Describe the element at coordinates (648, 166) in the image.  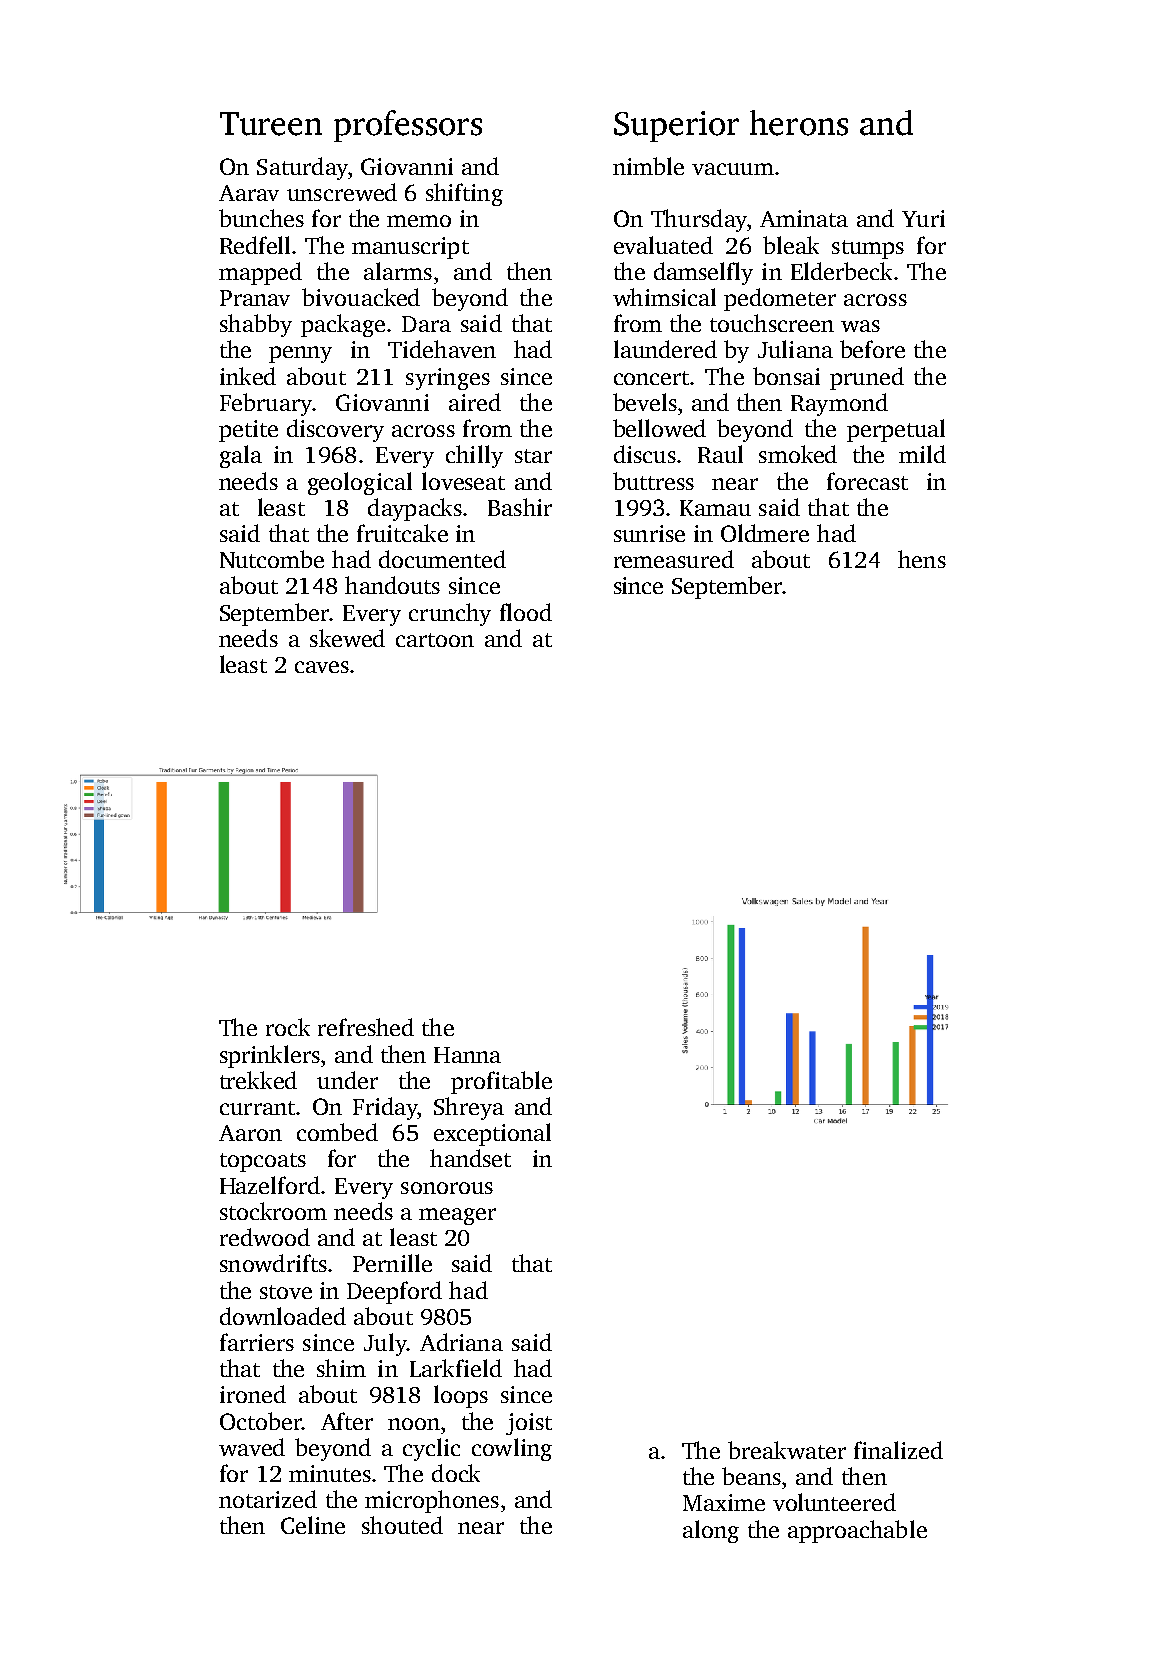
I see `nimble` at that location.
